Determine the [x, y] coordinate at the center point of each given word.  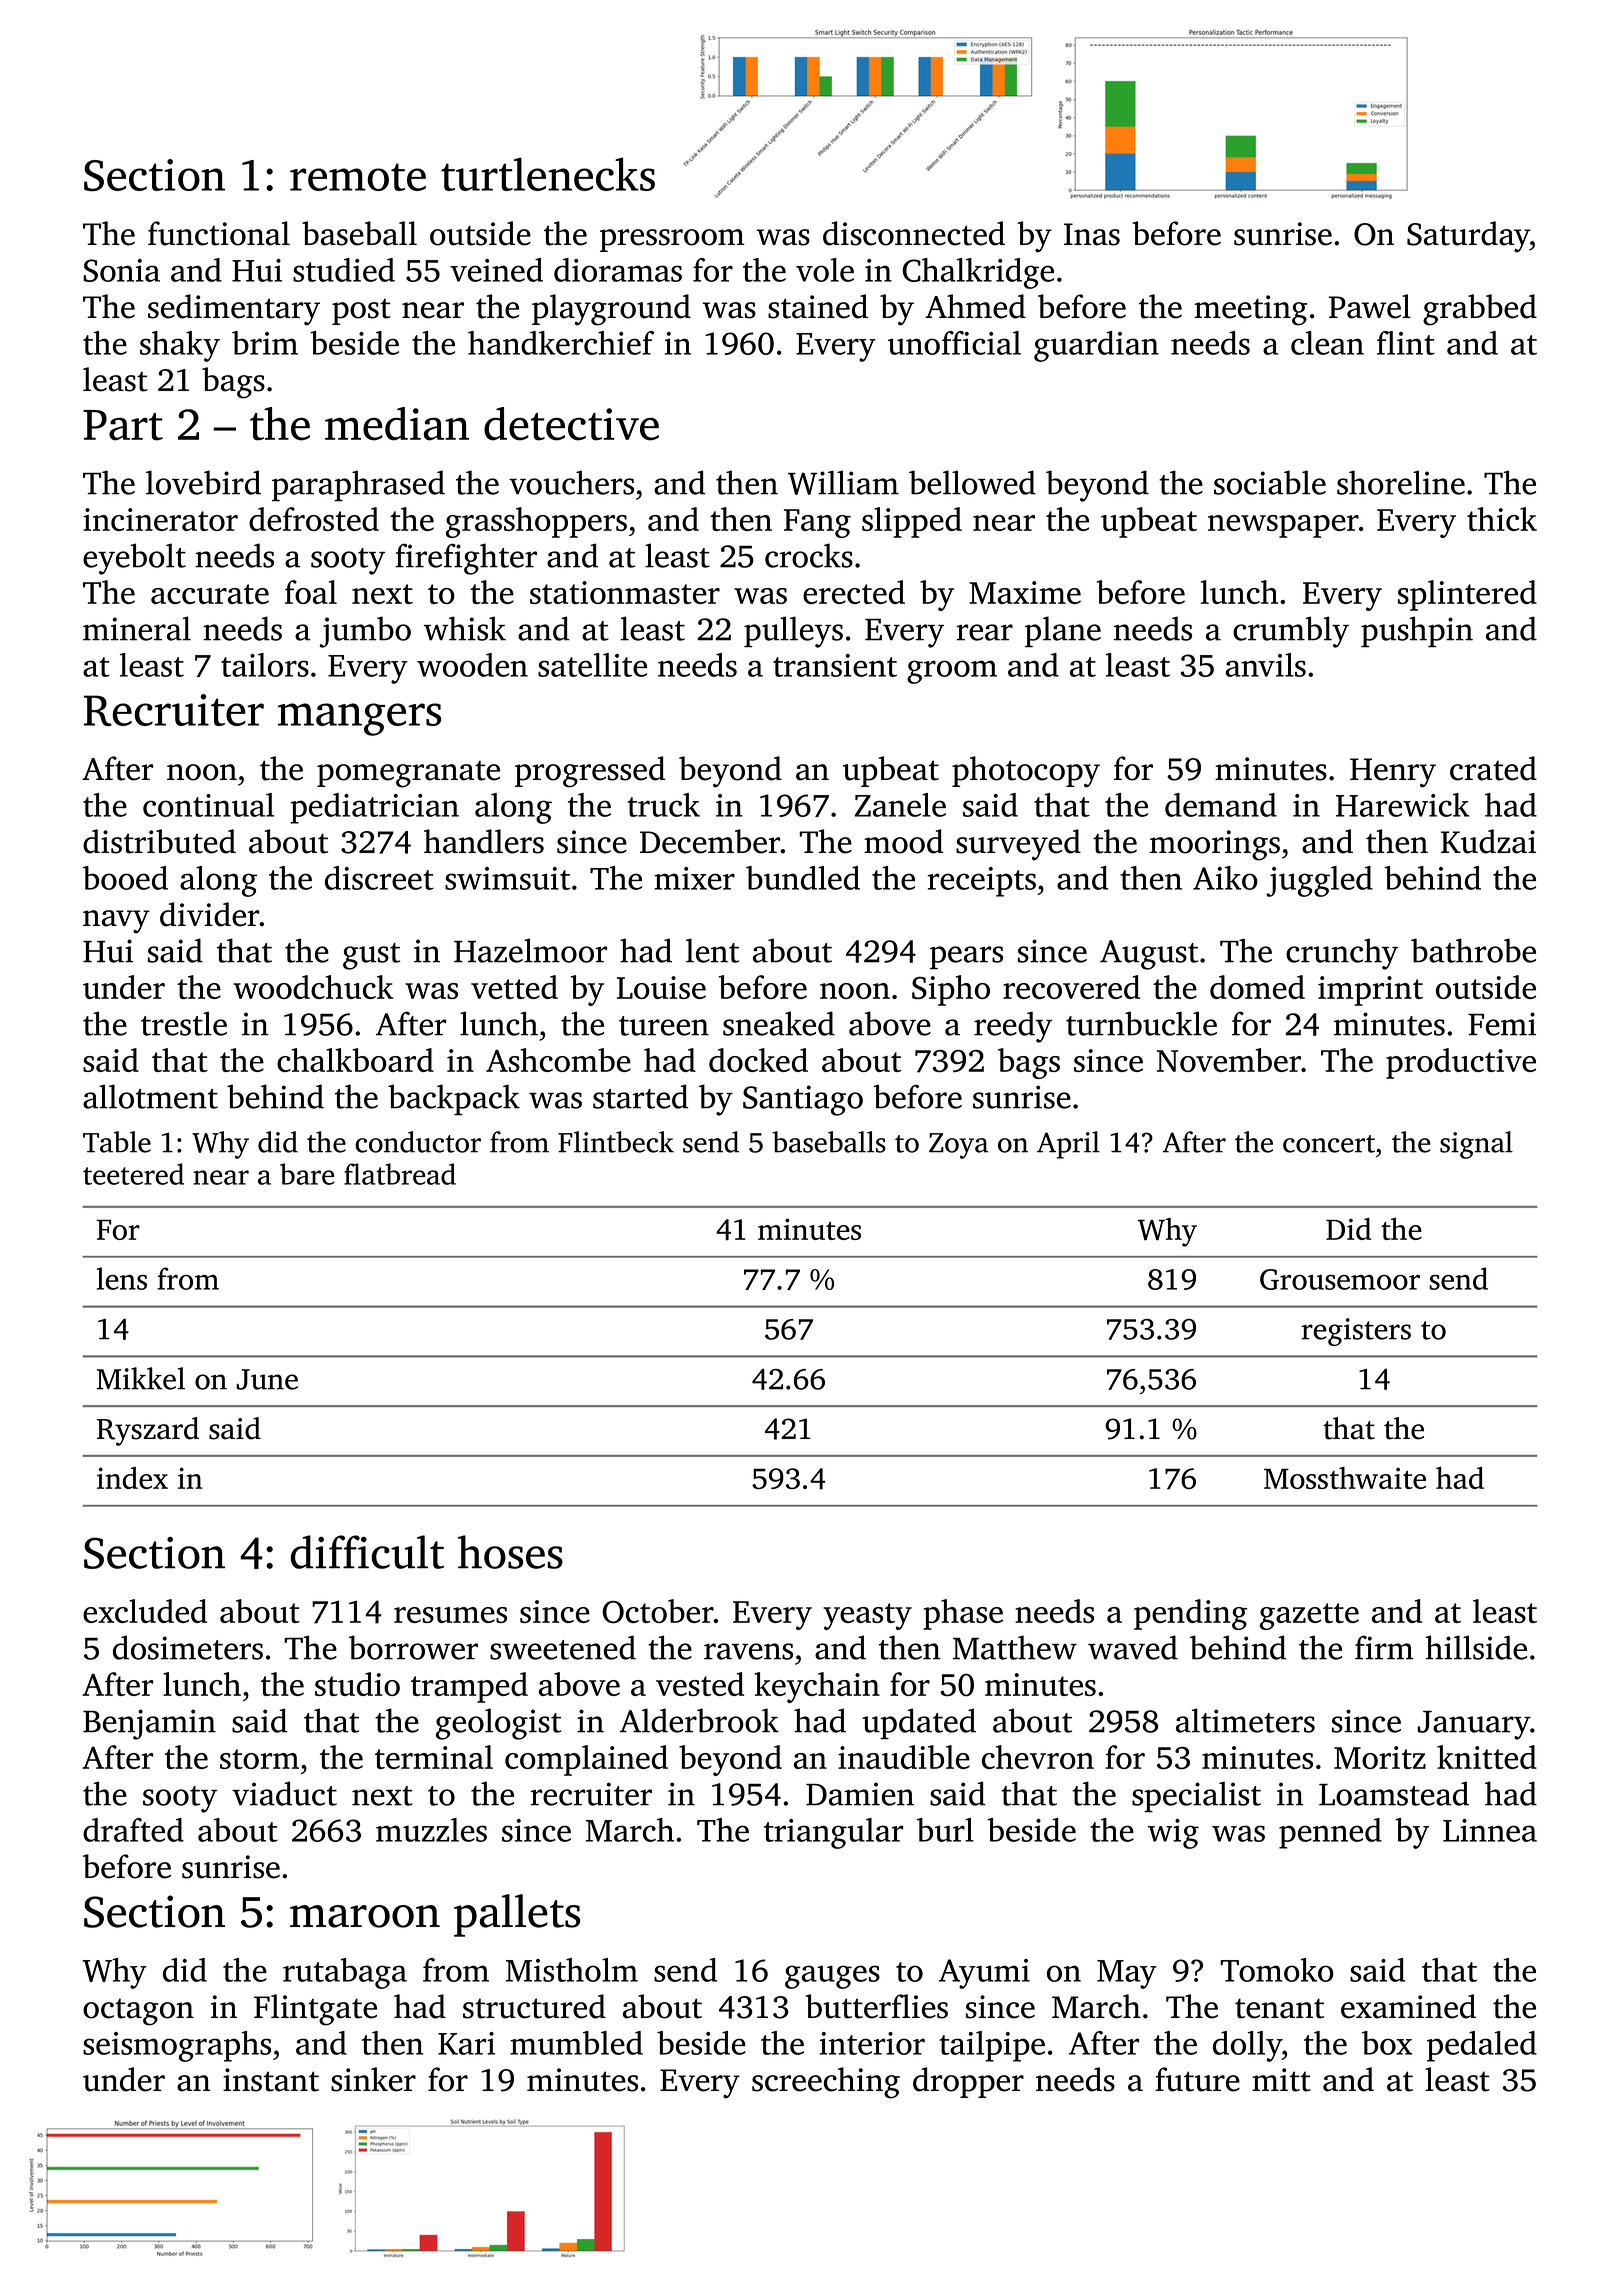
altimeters [1245, 1720]
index [132, 1478]
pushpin [1417, 631]
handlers [484, 841]
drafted [133, 1830]
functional [219, 233]
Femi [1502, 1024]
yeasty [867, 1616]
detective [571, 424]
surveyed [1018, 845]
